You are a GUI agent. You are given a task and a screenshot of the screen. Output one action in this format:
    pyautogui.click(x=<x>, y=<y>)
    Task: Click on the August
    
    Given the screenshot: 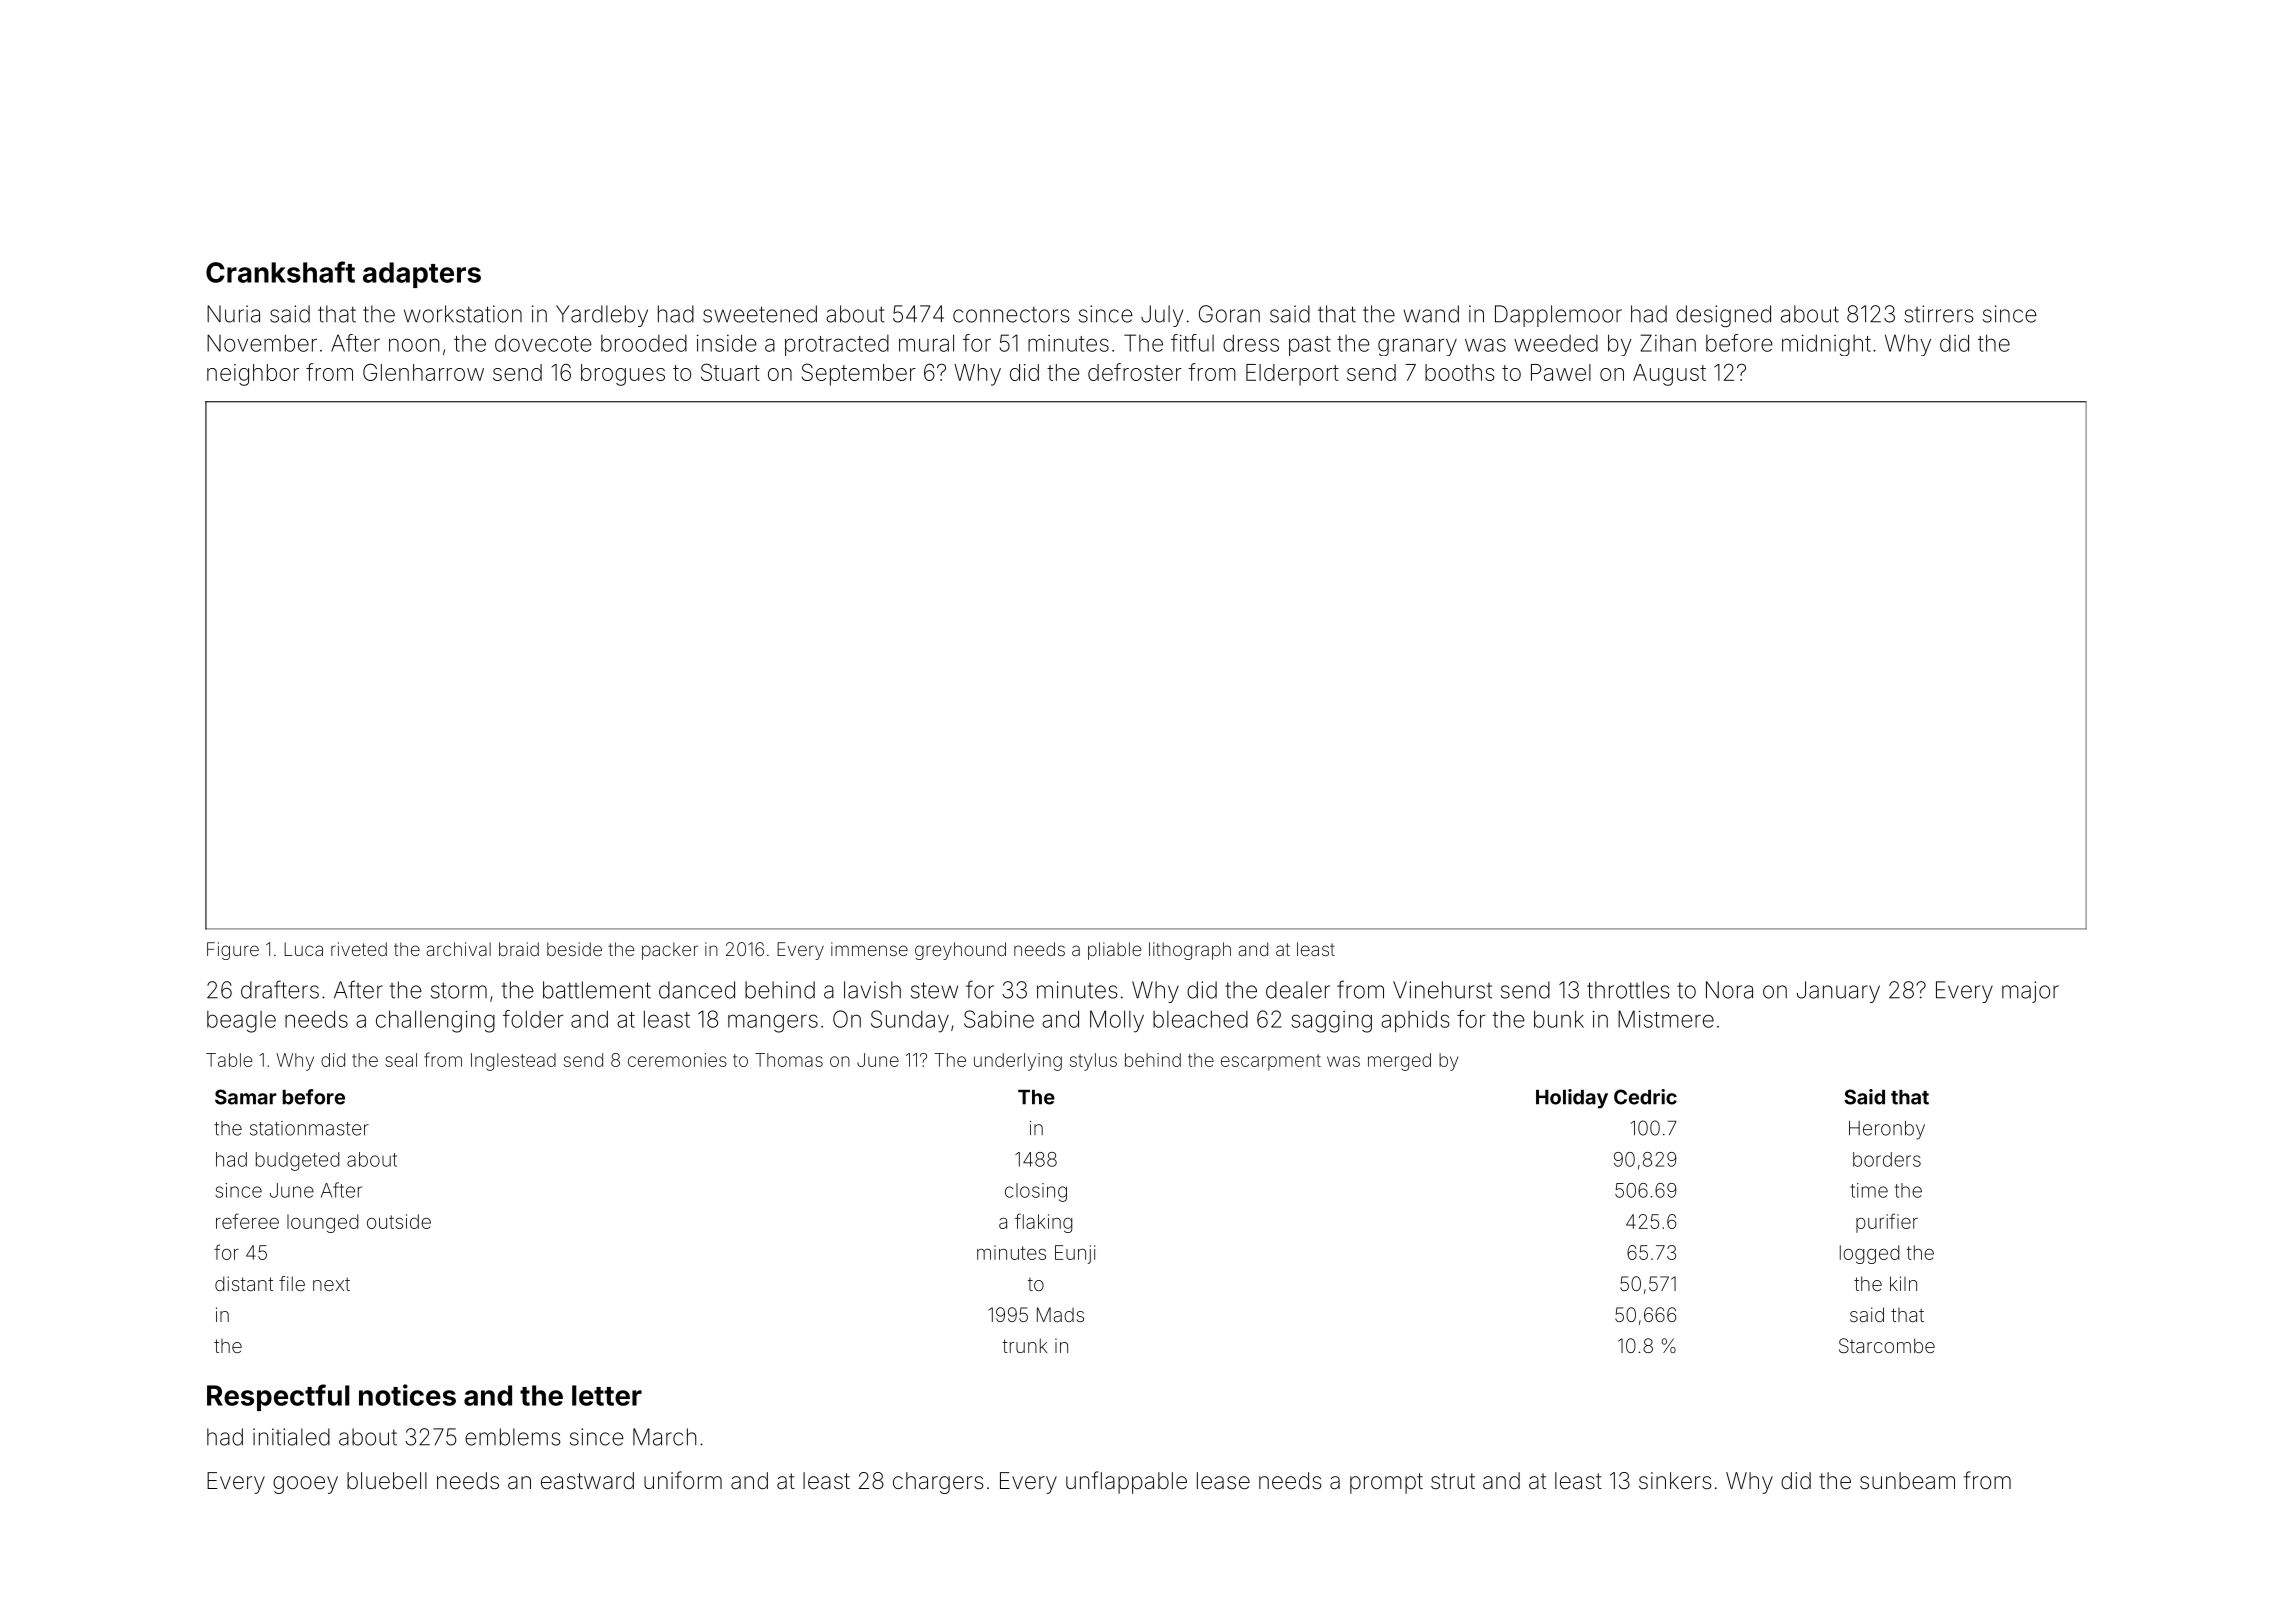 What is the action you would take?
    pyautogui.click(x=1669, y=375)
